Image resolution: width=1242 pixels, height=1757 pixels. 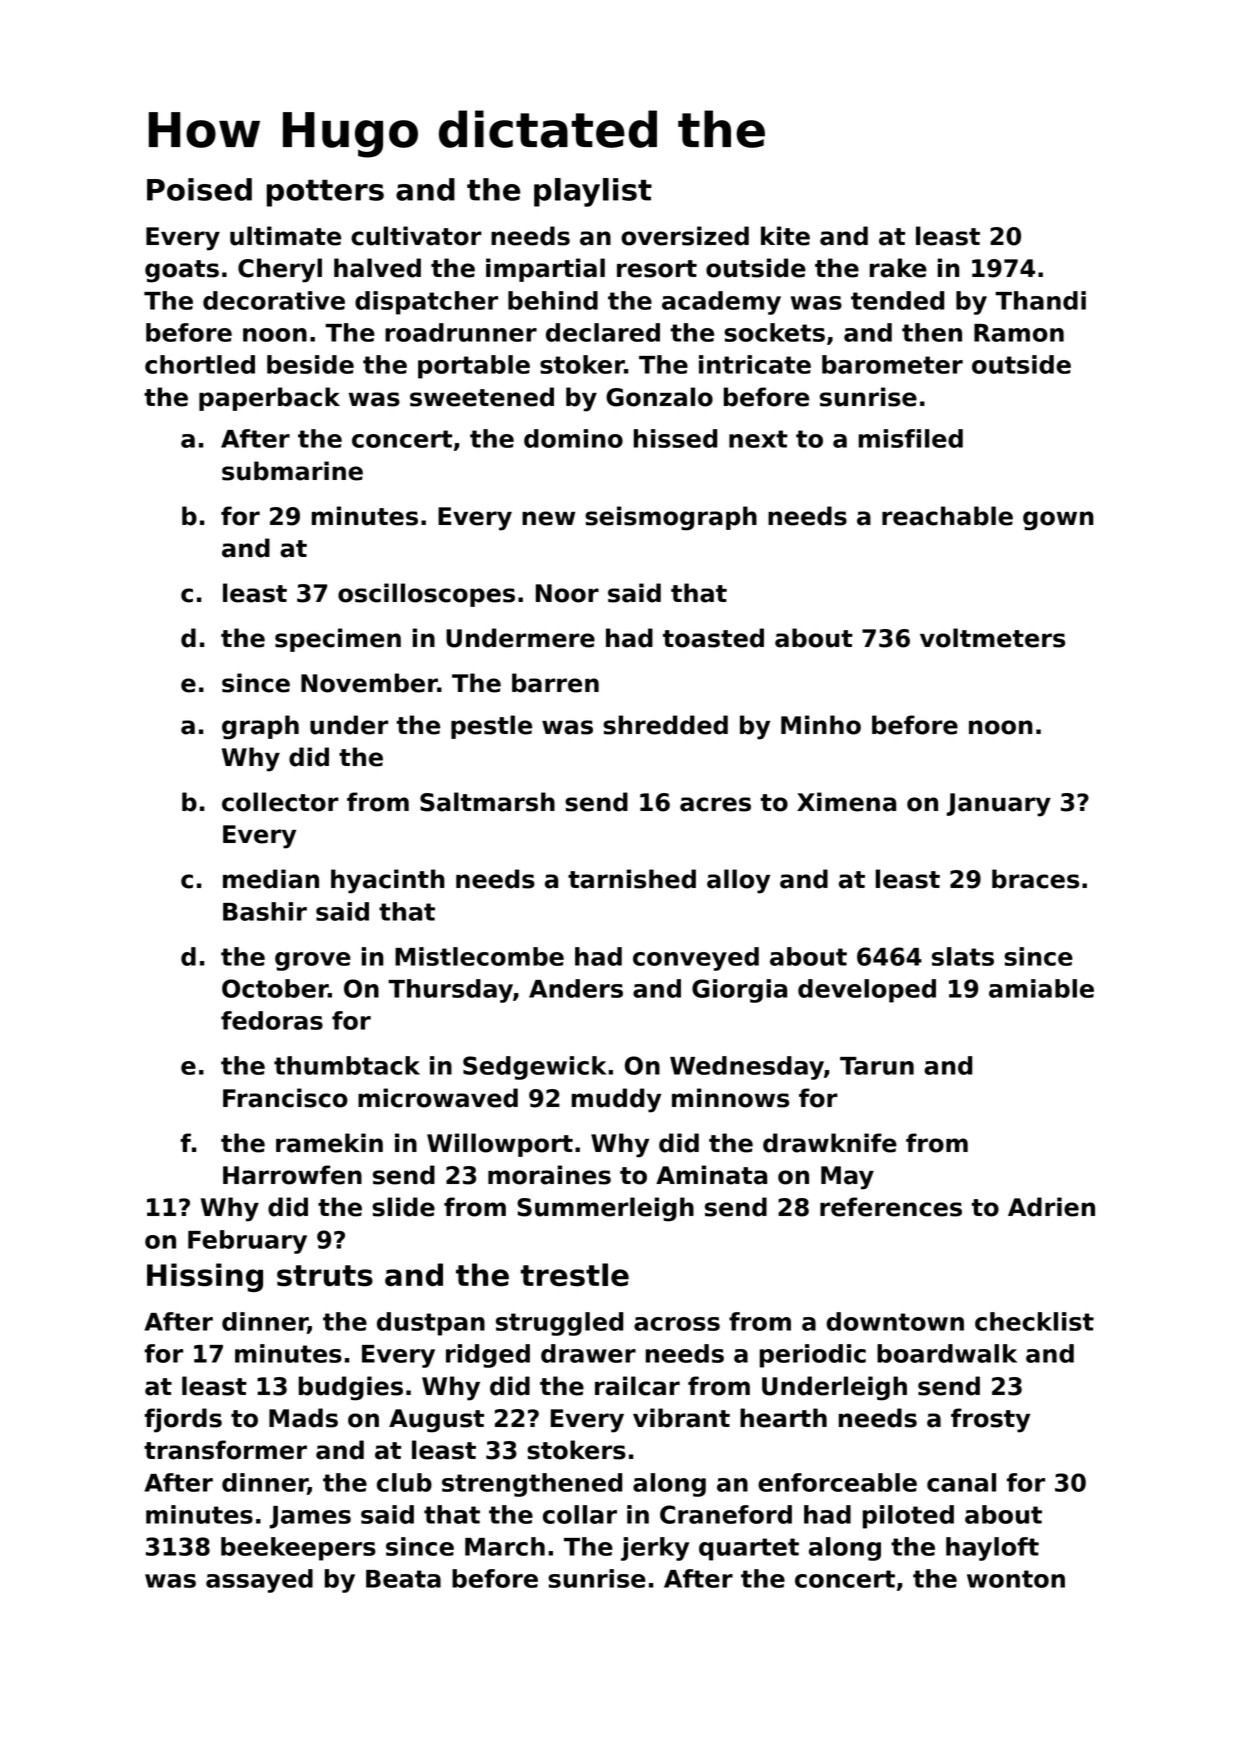 I want to click on collector, so click(x=280, y=802).
